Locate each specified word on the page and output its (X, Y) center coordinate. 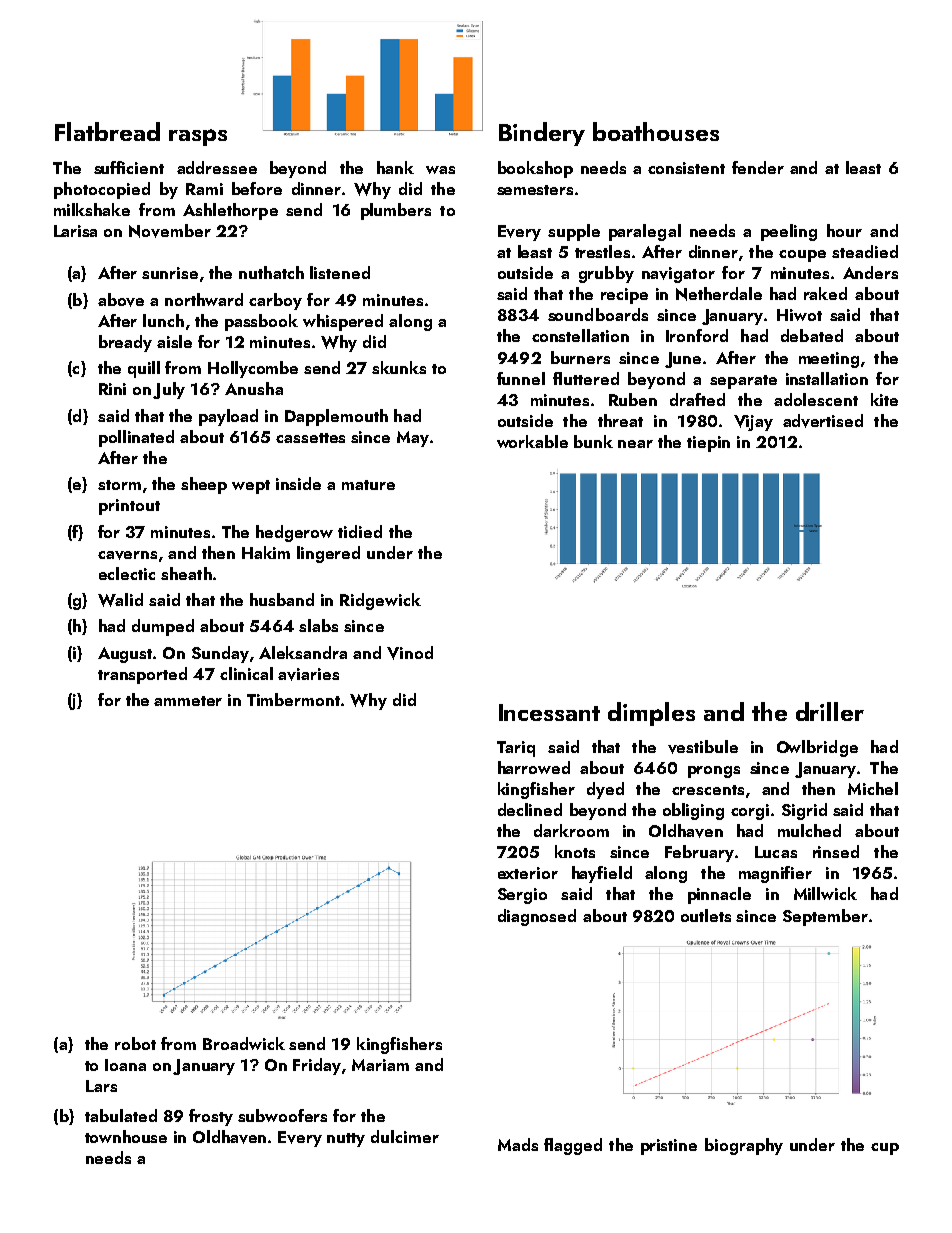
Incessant (549, 712)
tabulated (121, 1115)
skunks (399, 367)
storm (119, 485)
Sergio (522, 896)
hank (395, 167)
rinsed (836, 851)
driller (830, 711)
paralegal (645, 232)
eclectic (127, 573)
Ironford (697, 335)
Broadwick (244, 1043)
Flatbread (107, 131)
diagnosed (537, 917)
